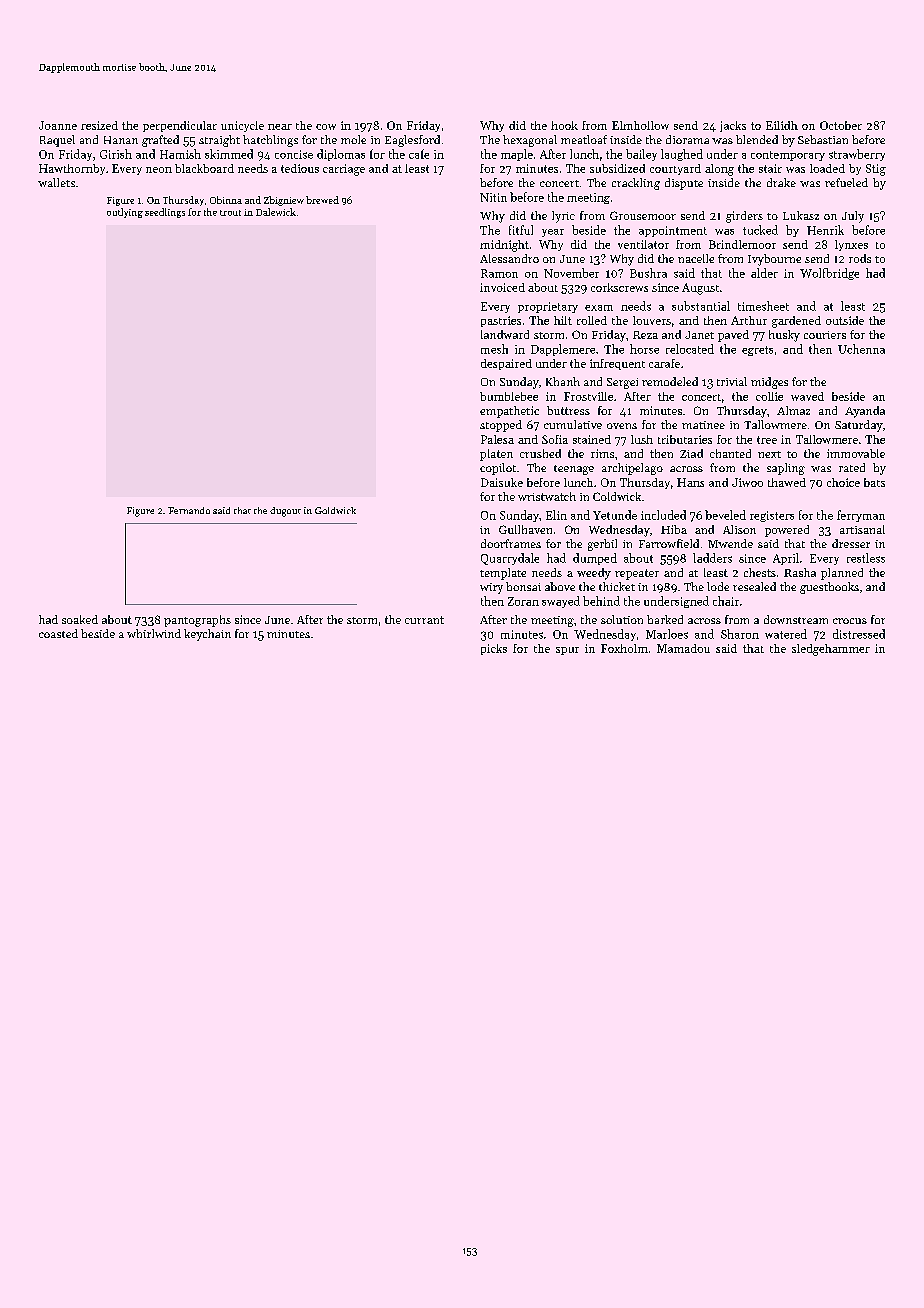  I want to click on hook, so click(564, 125).
